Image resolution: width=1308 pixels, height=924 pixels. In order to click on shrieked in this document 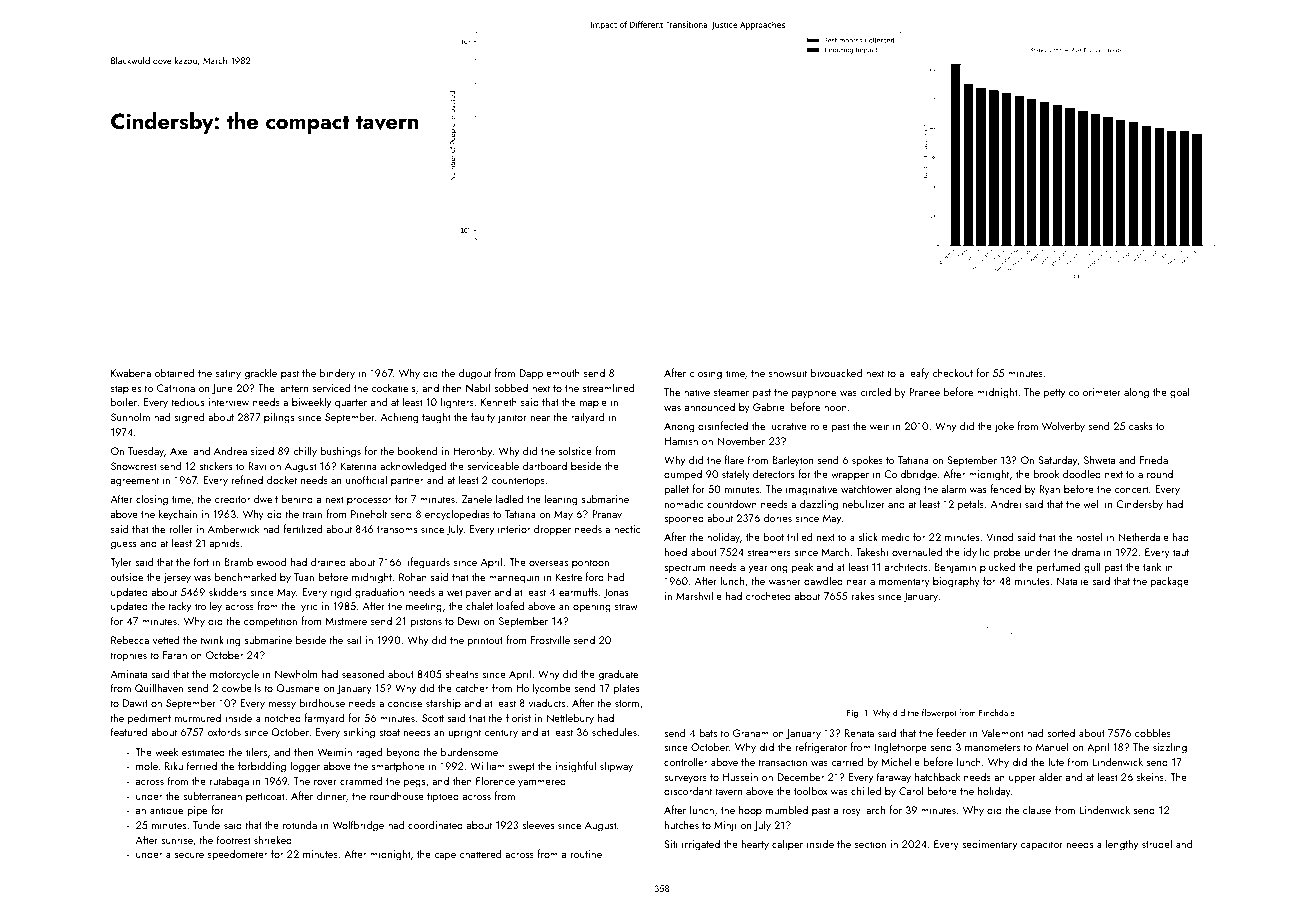, I will do `click(273, 839)`.
